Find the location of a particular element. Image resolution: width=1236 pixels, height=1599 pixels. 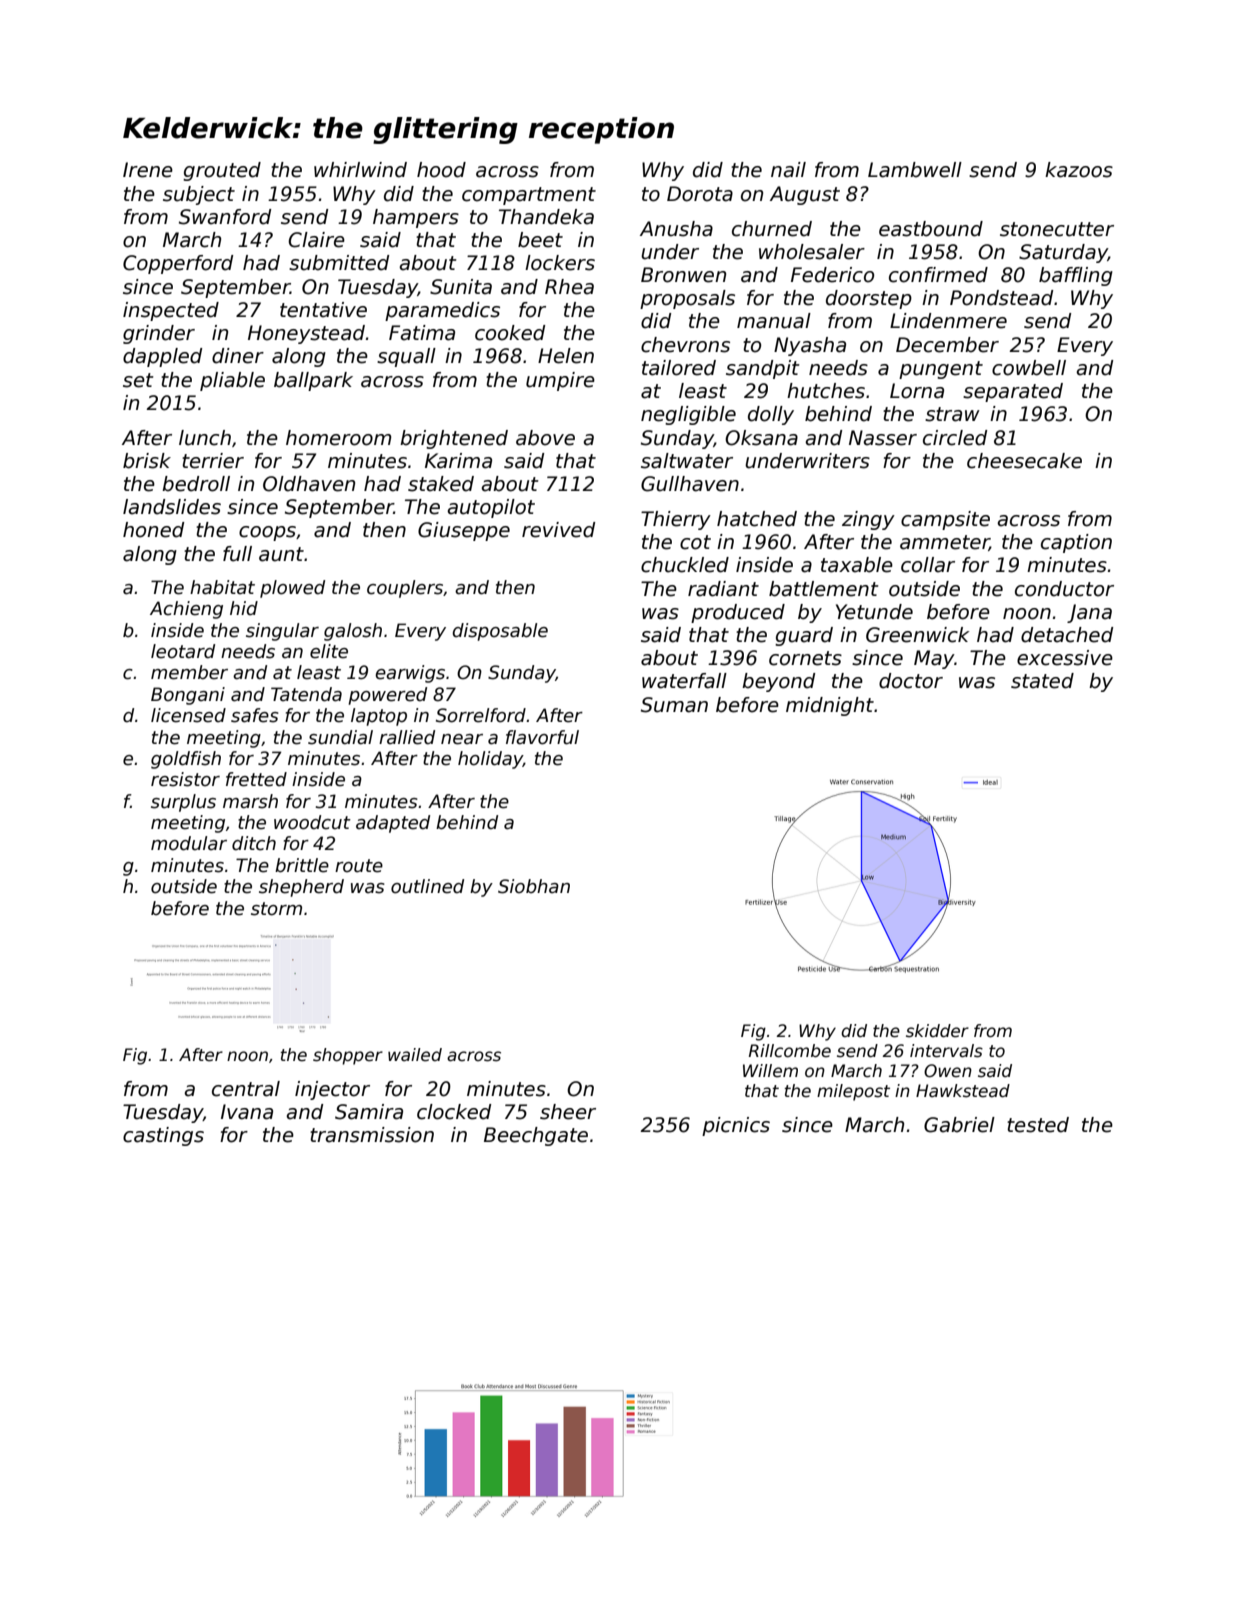

Gabriel is located at coordinates (959, 1125).
